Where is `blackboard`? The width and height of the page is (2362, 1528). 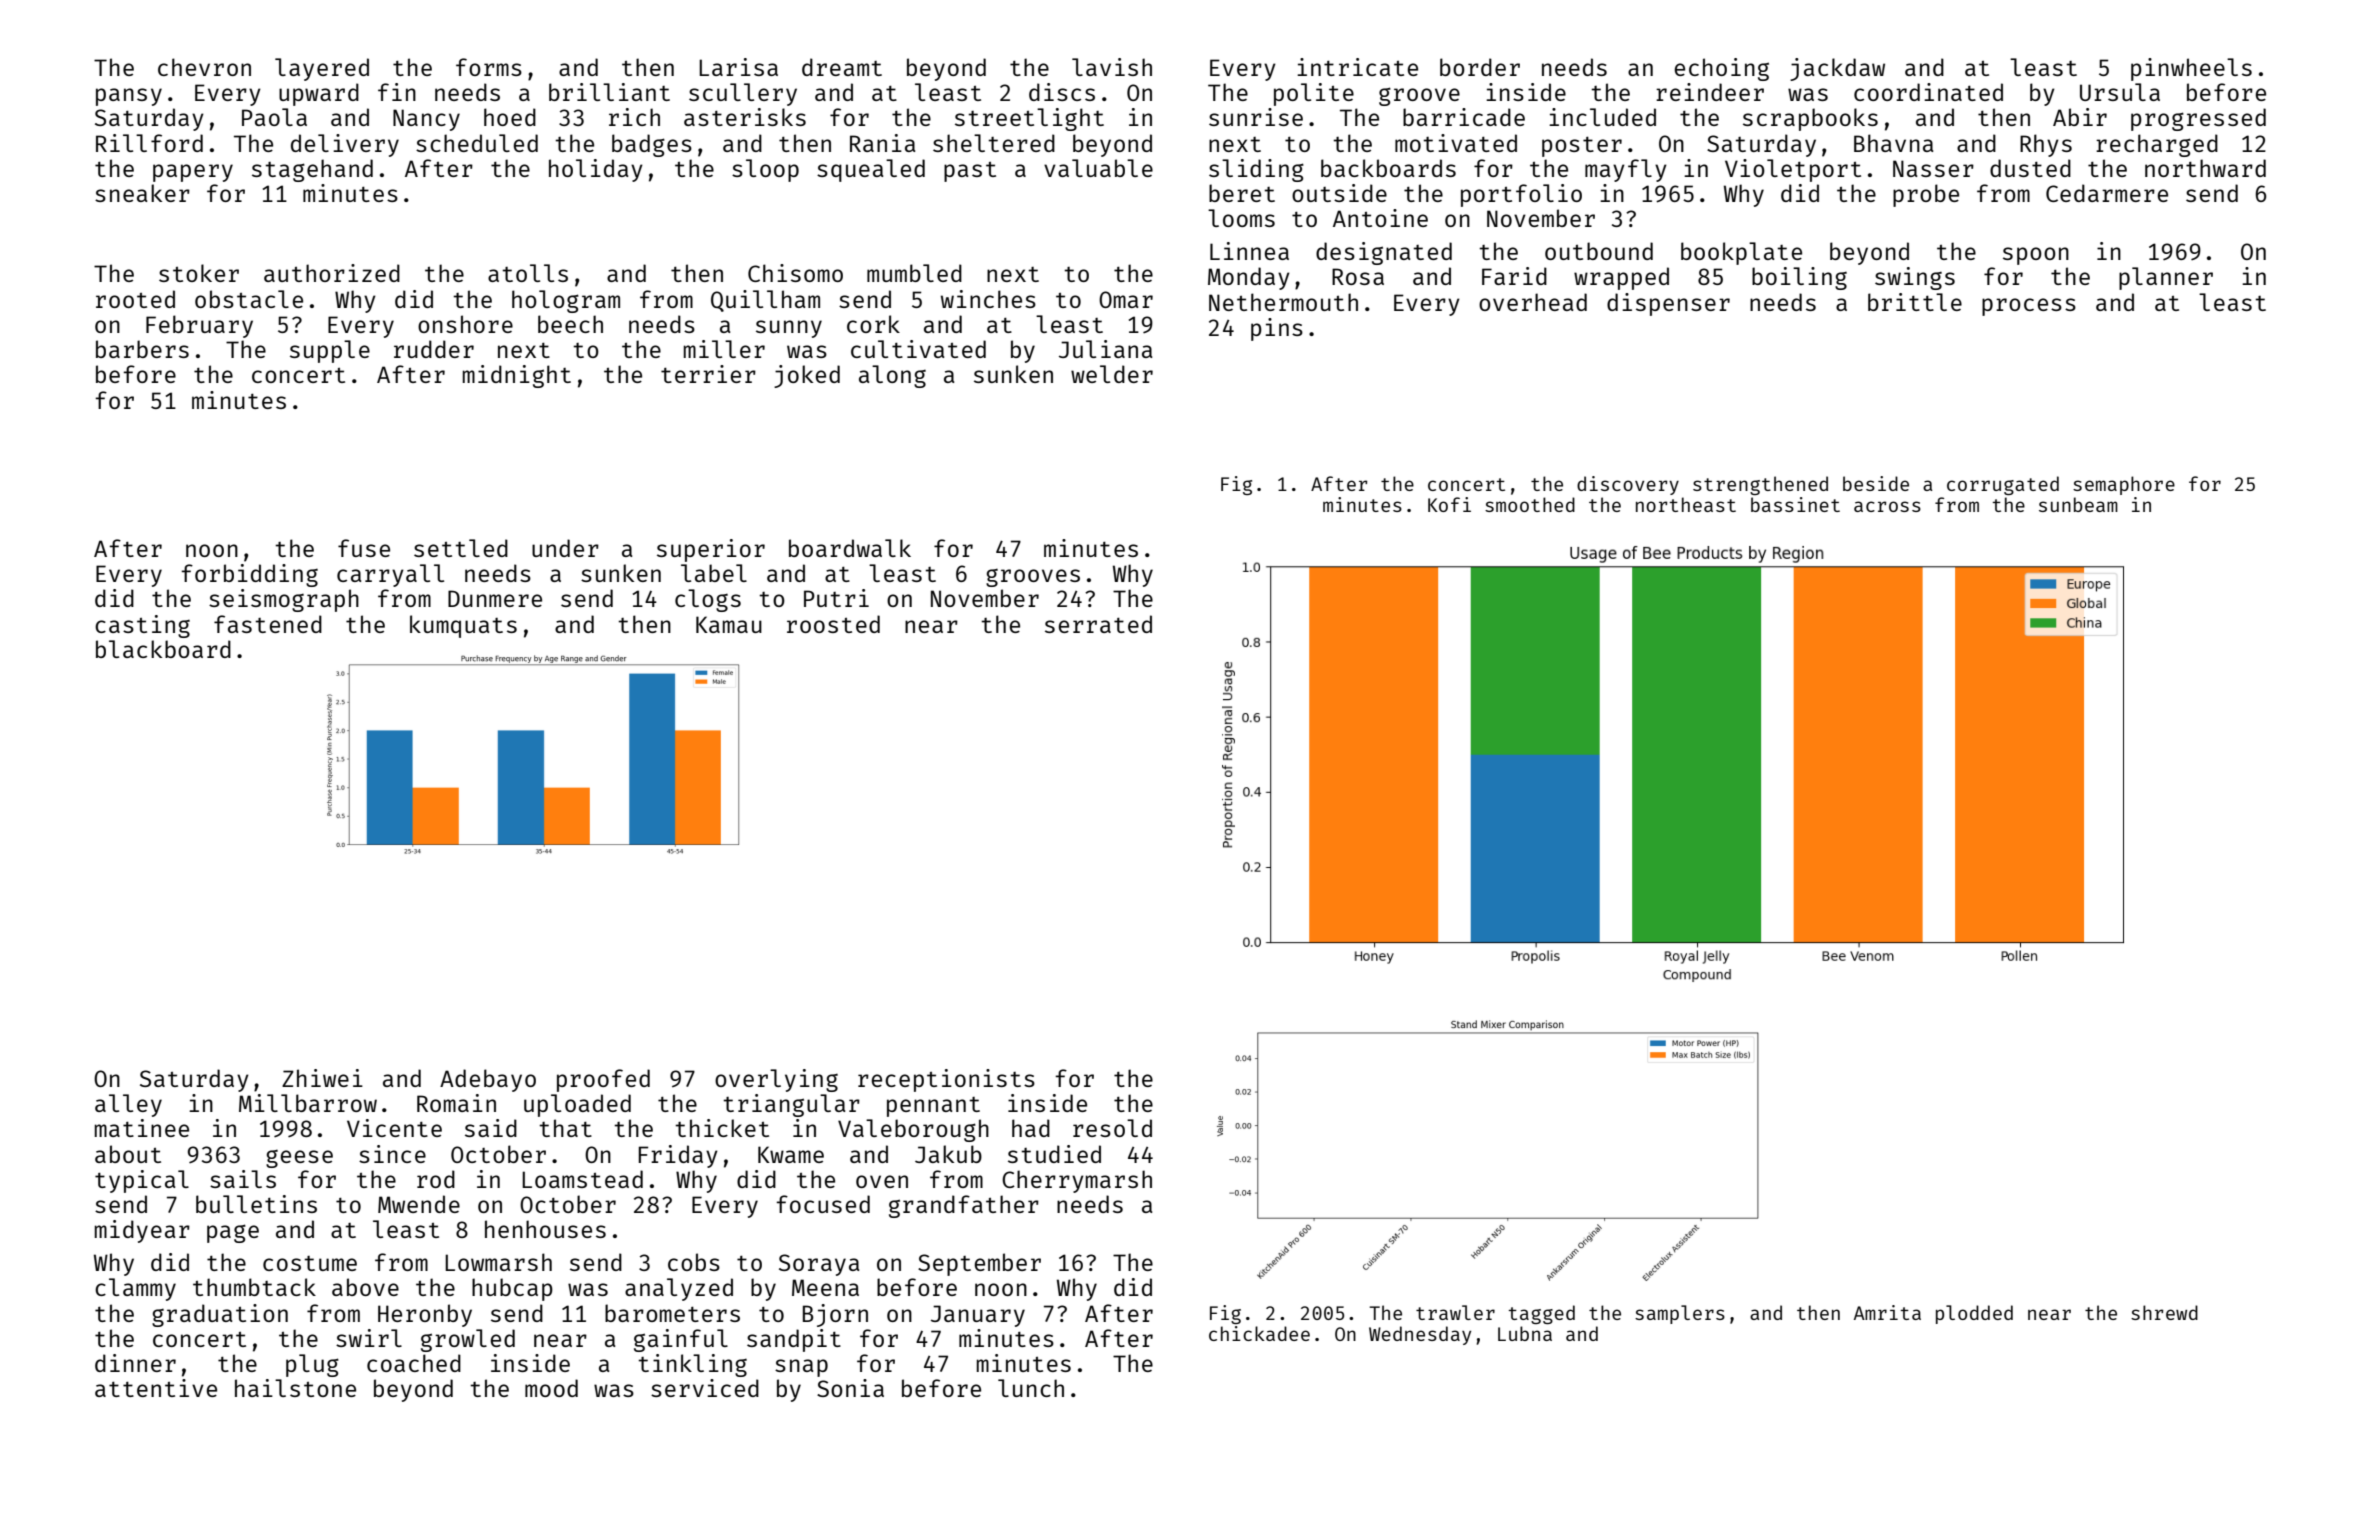 blackboard is located at coordinates (163, 649).
